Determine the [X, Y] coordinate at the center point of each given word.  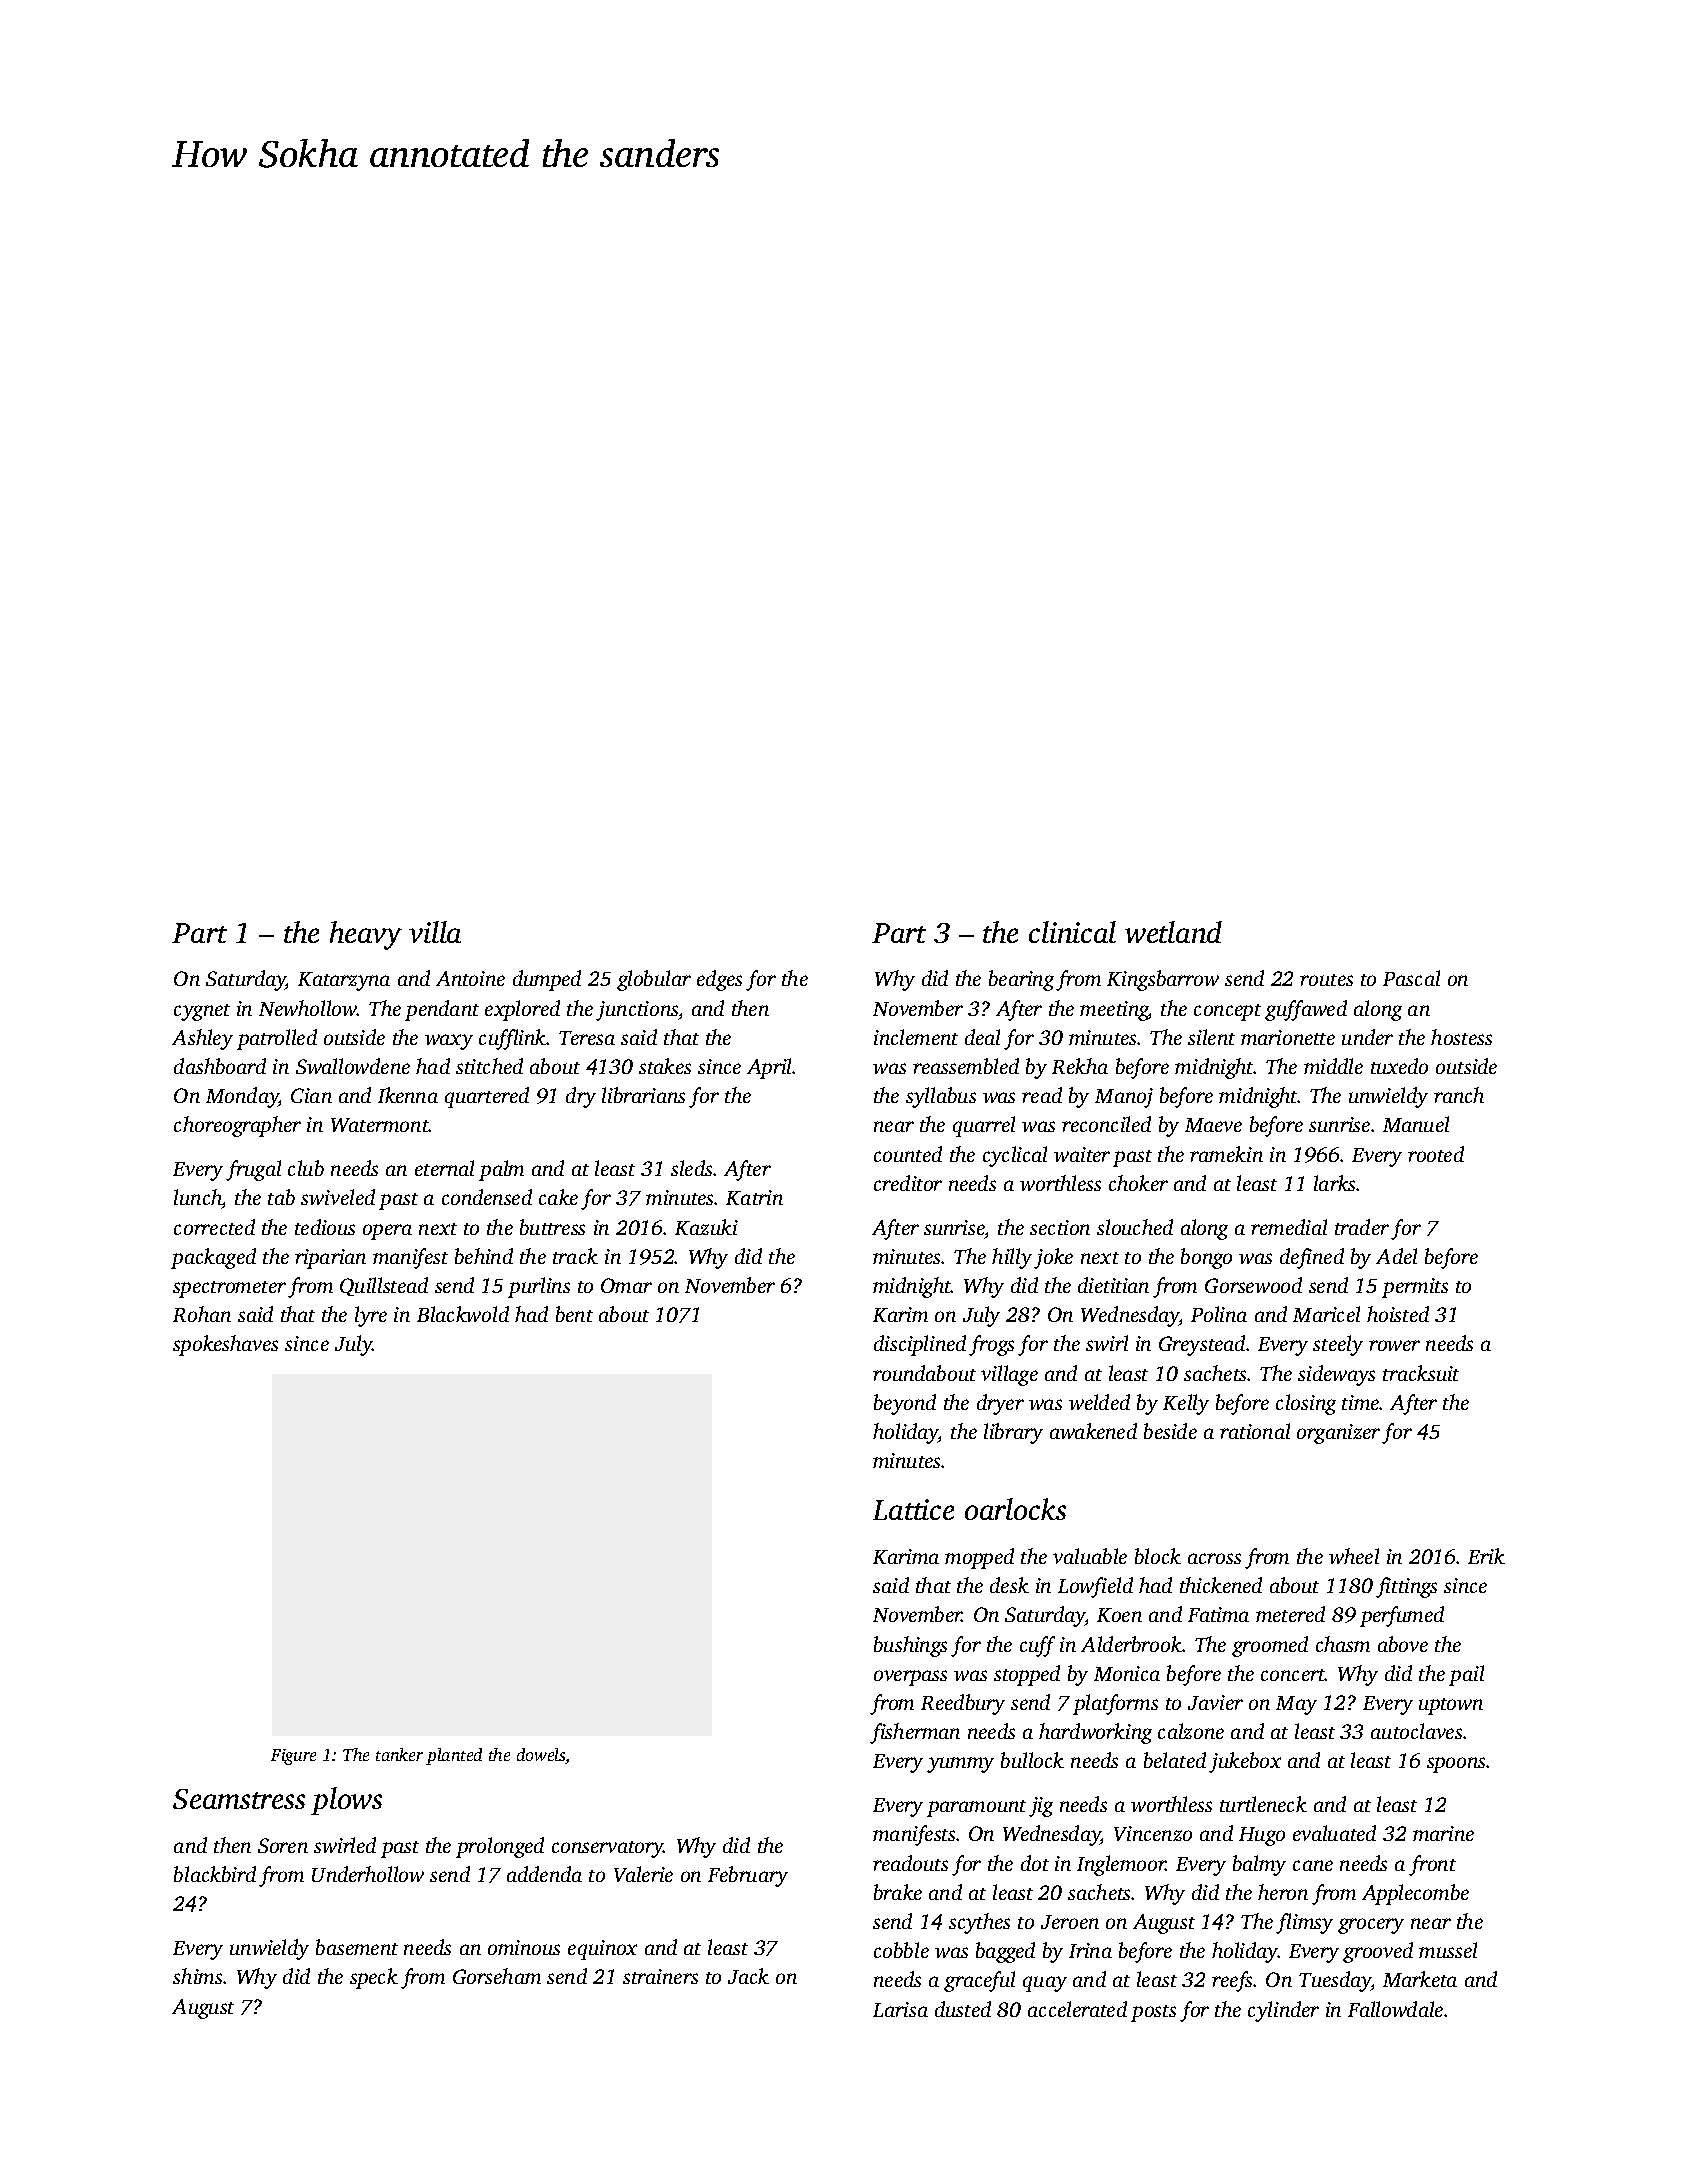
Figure [293, 1757]
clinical [1072, 932]
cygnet [202, 1012]
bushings [910, 1646]
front [1432, 1865]
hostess [1461, 1037]
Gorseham [497, 1976]
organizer [1338, 1434]
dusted [963, 2009]
